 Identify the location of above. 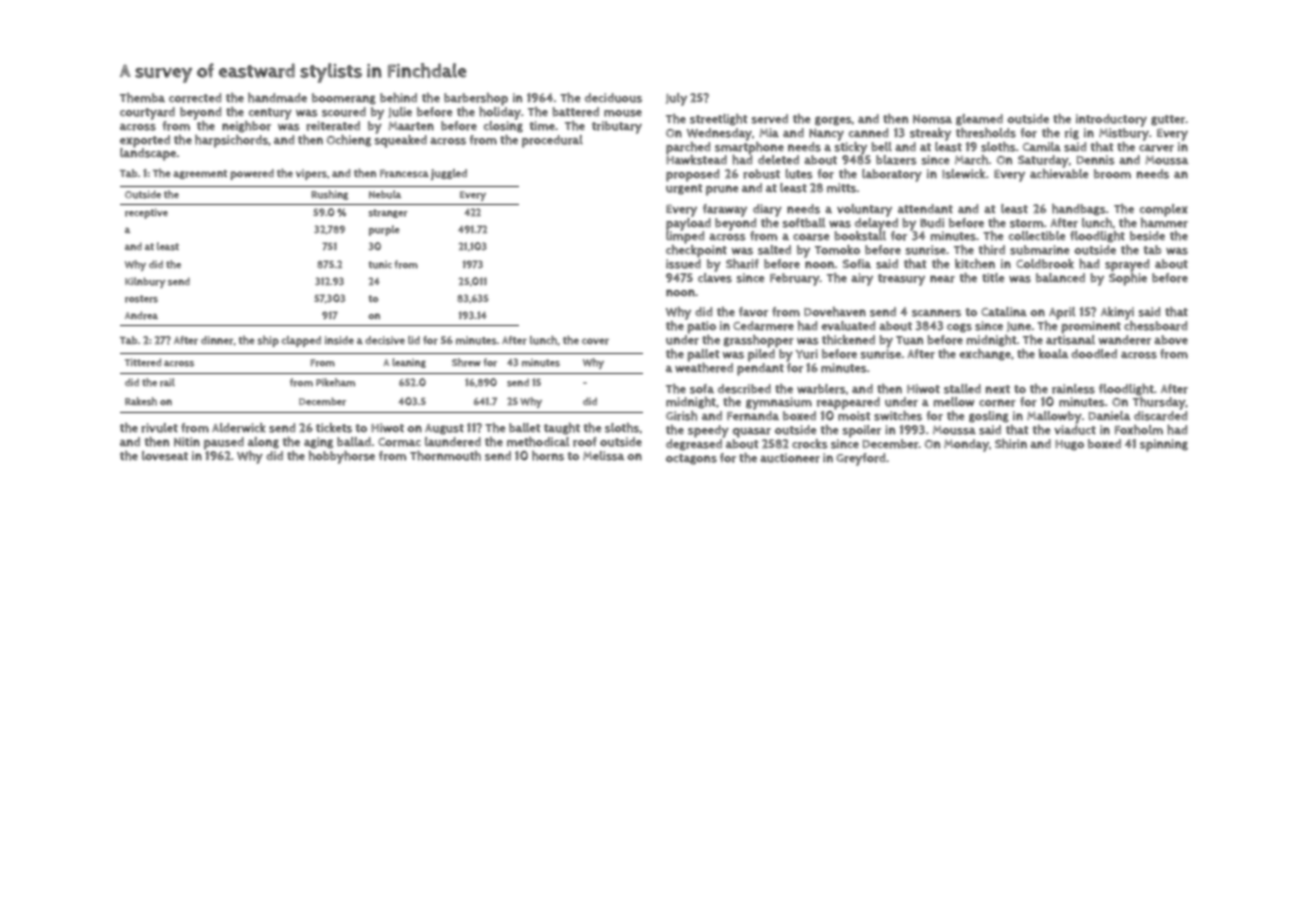
(1171, 340).
